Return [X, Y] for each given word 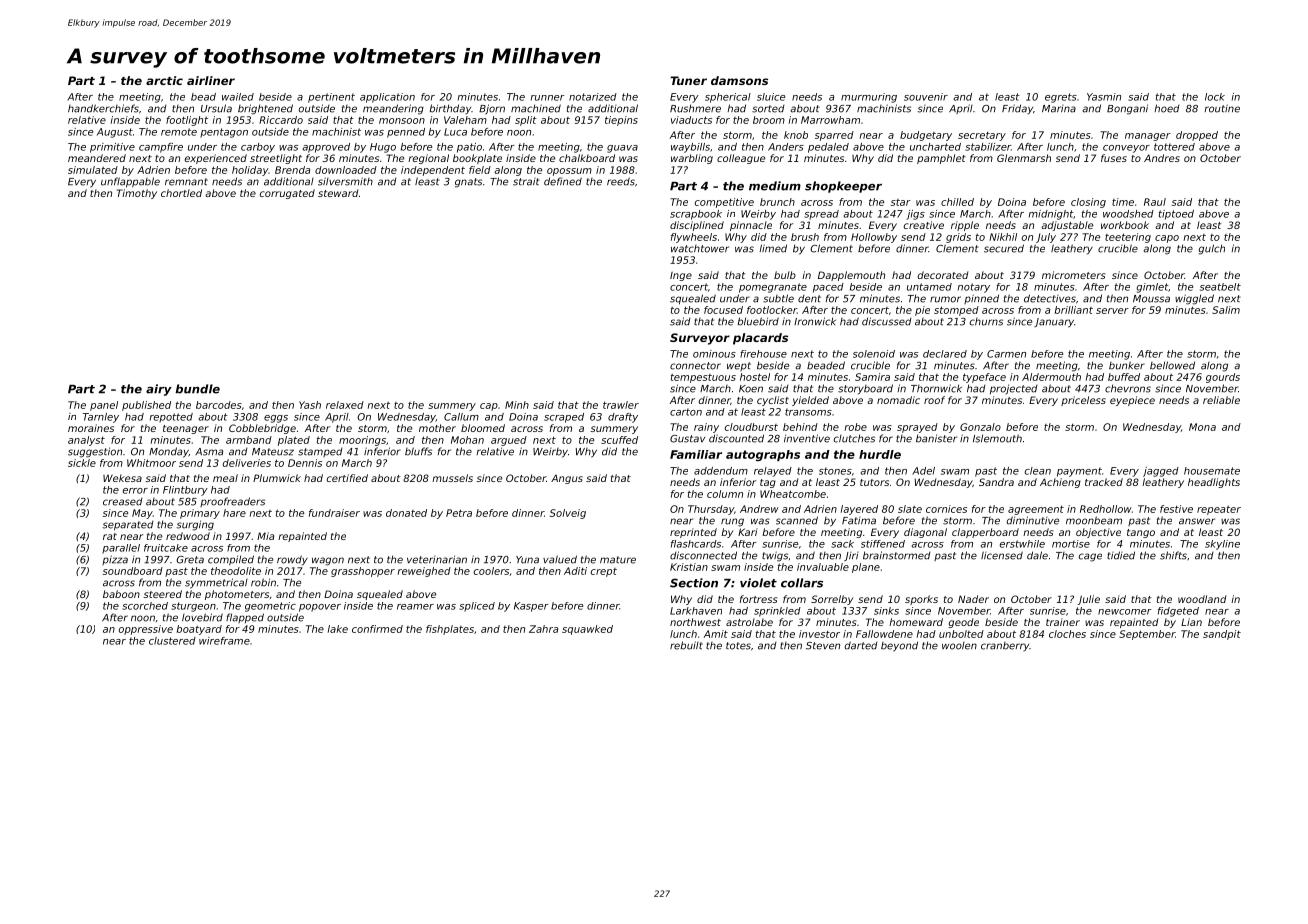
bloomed [483, 428]
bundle [198, 389]
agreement [1036, 510]
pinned [981, 299]
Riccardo [281, 120]
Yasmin [1104, 97]
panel [104, 406]
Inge [681, 276]
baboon [121, 594]
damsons [739, 80]
